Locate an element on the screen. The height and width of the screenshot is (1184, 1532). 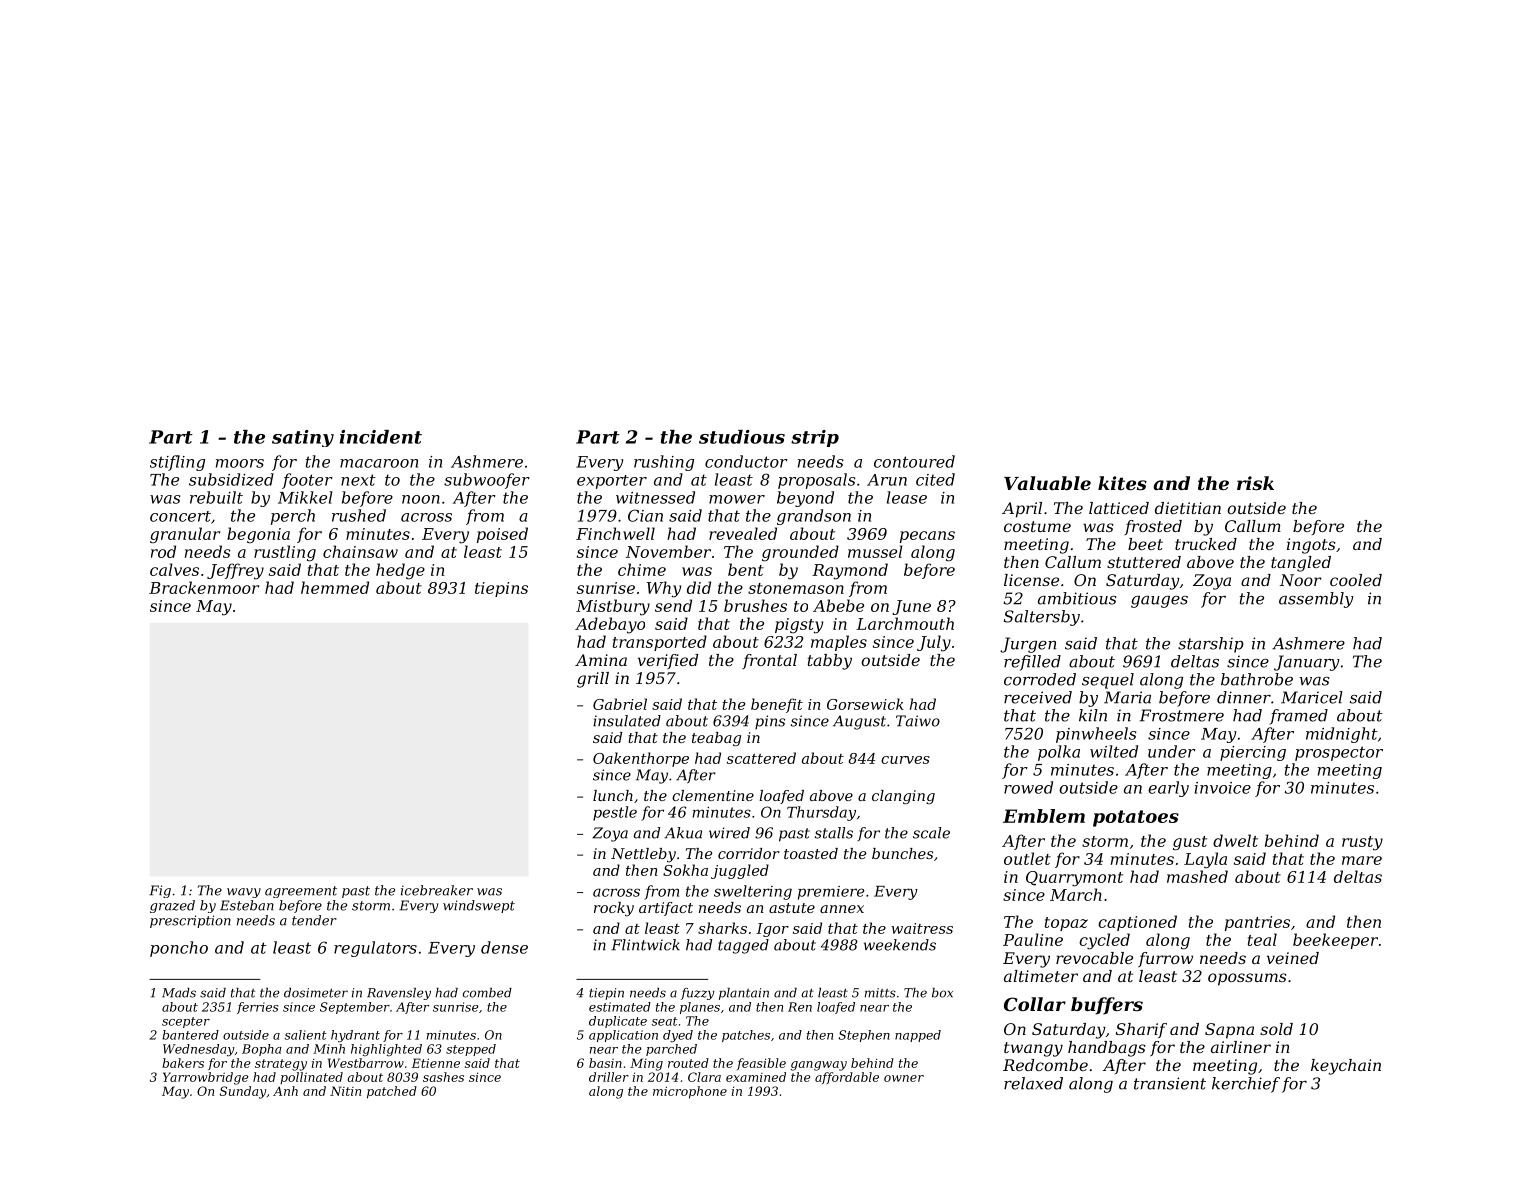
incident is located at coordinates (381, 437).
